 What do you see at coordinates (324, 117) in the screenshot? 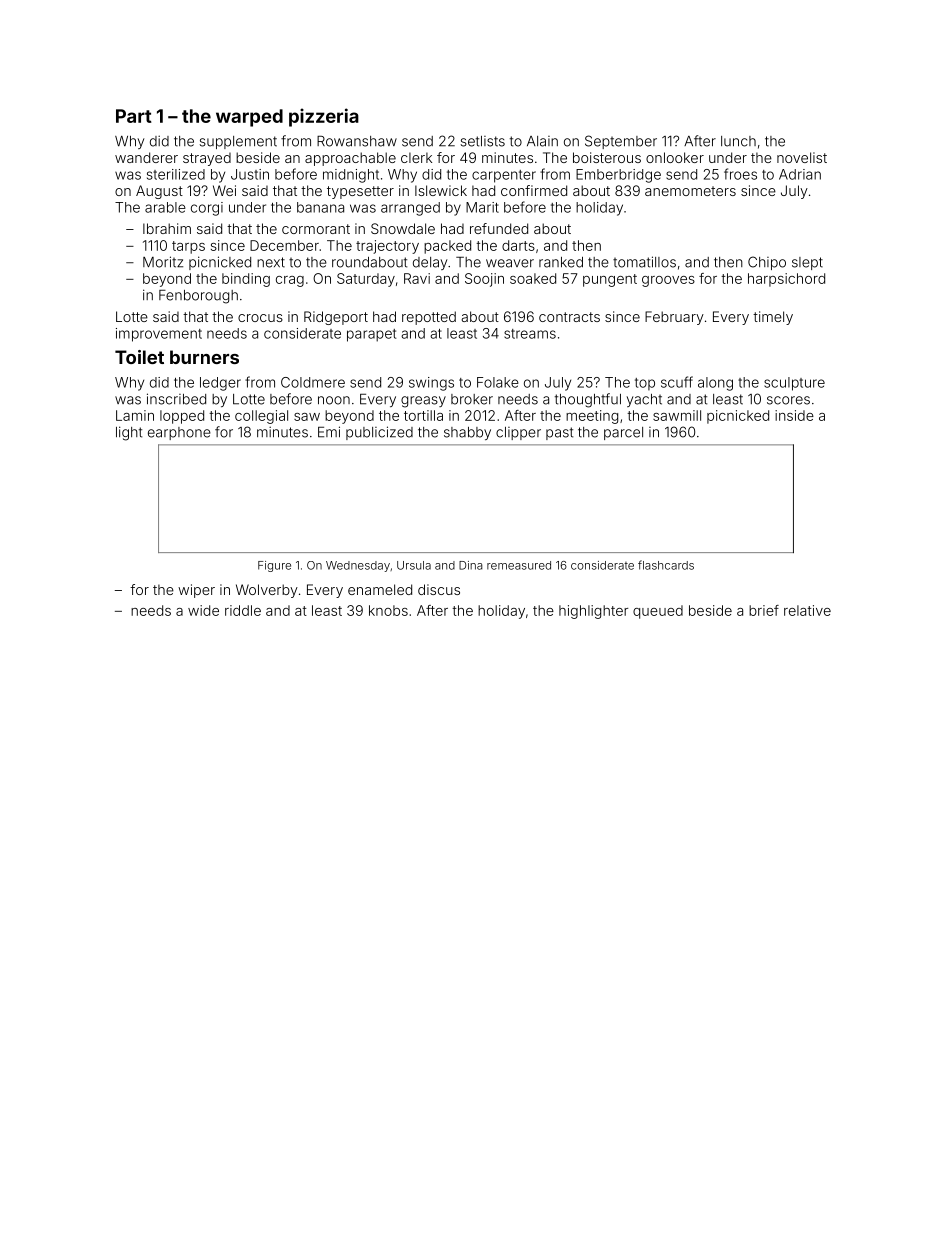
I see `pizzeria` at bounding box center [324, 117].
